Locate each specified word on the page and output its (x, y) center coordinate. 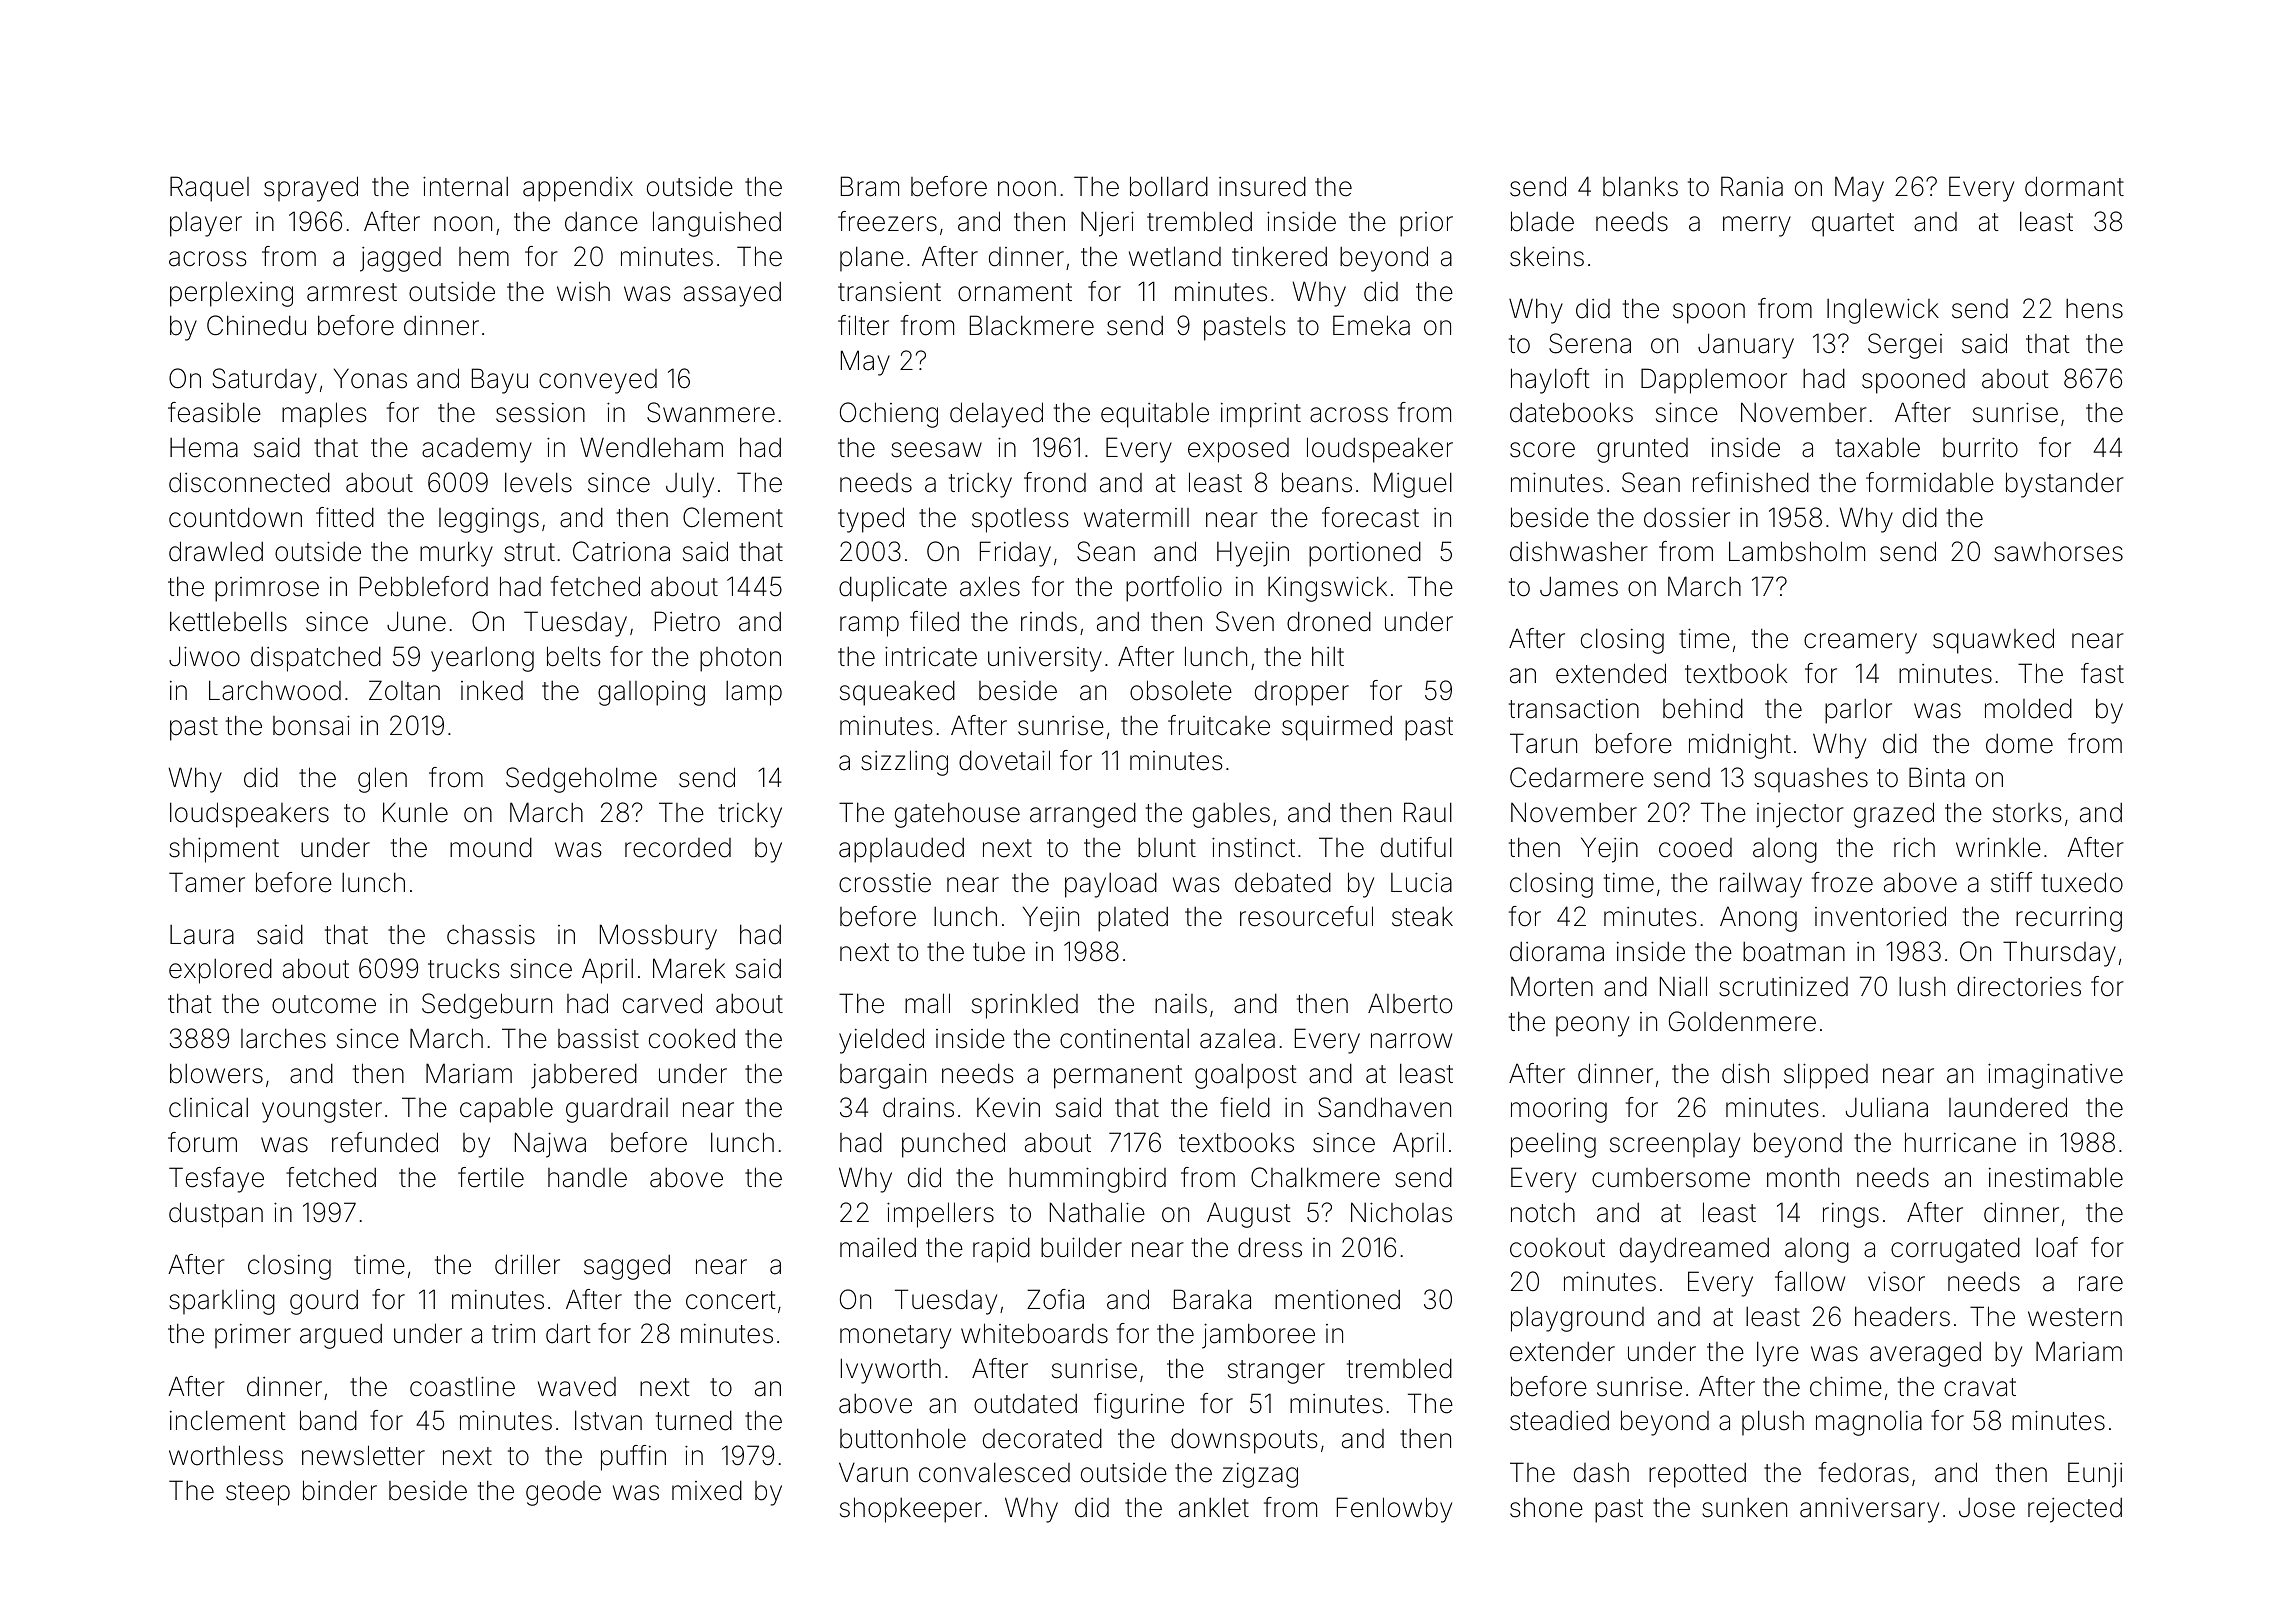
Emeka (1371, 325)
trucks (464, 969)
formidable (1930, 482)
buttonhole (903, 1438)
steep (258, 1494)
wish (583, 291)
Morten (1552, 986)
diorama (1557, 952)
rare (2101, 1284)
